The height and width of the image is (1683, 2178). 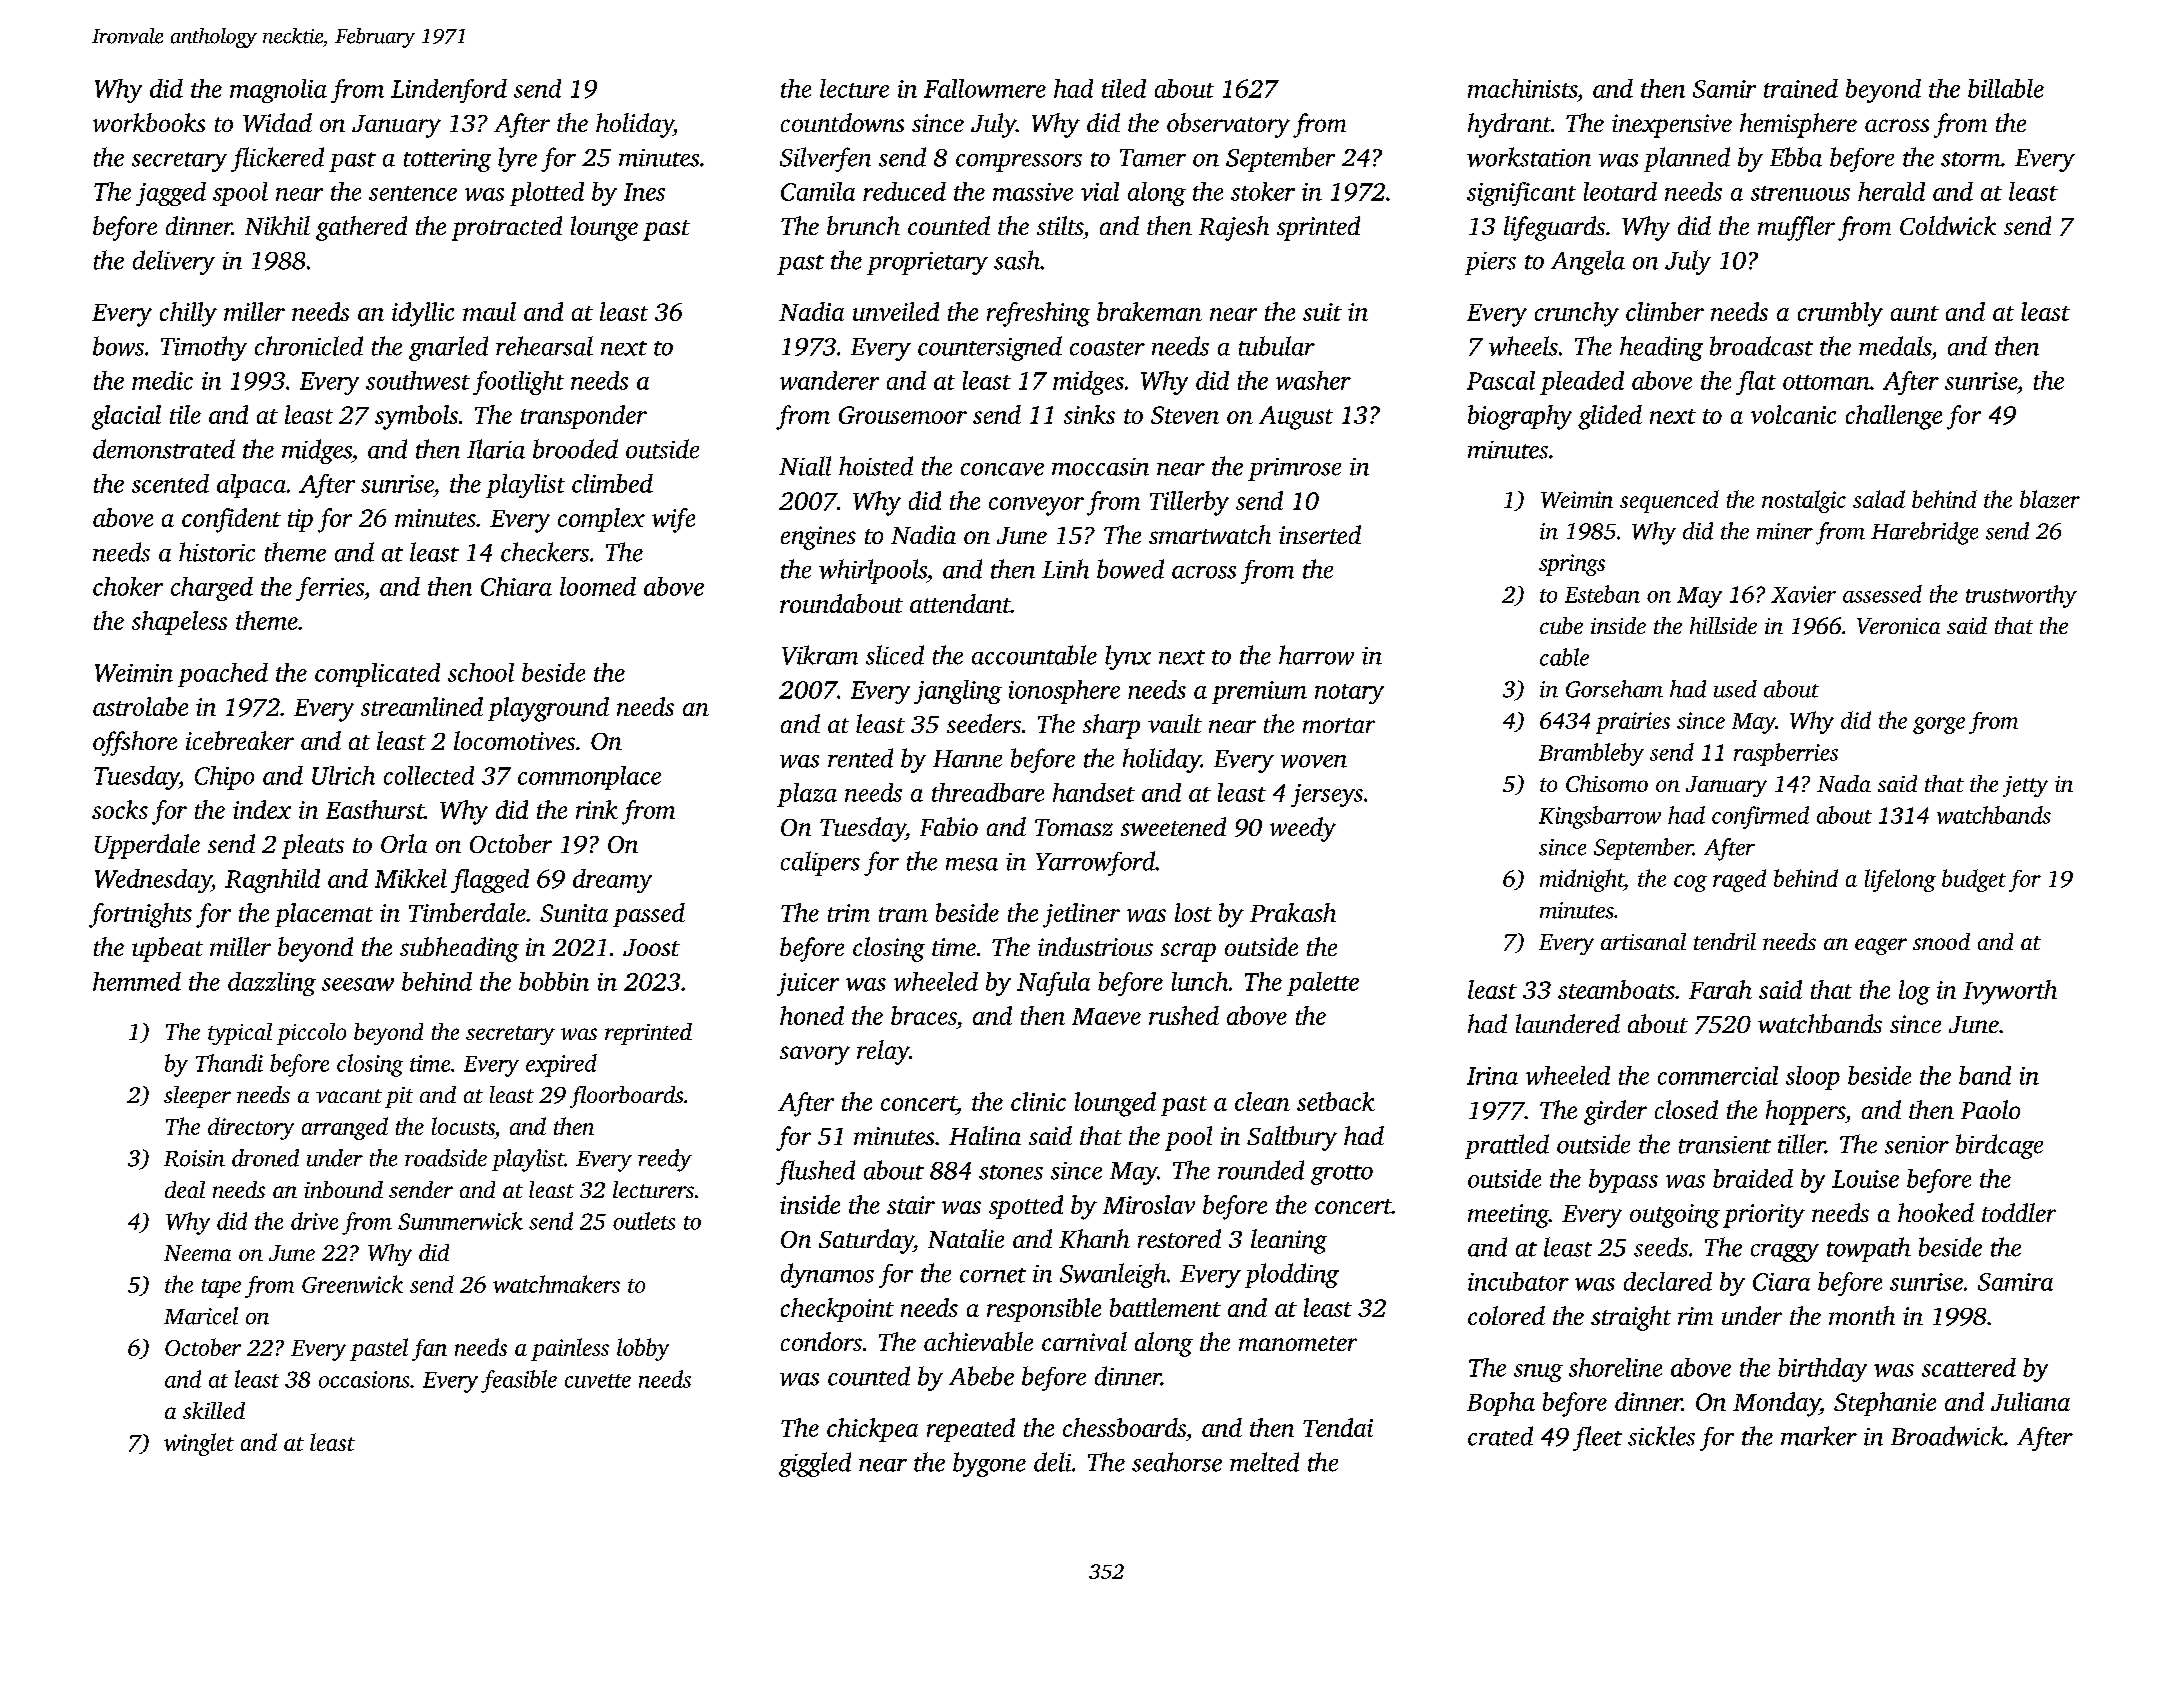 What do you see at coordinates (197, 1097) in the image?
I see `sleeper` at bounding box center [197, 1097].
